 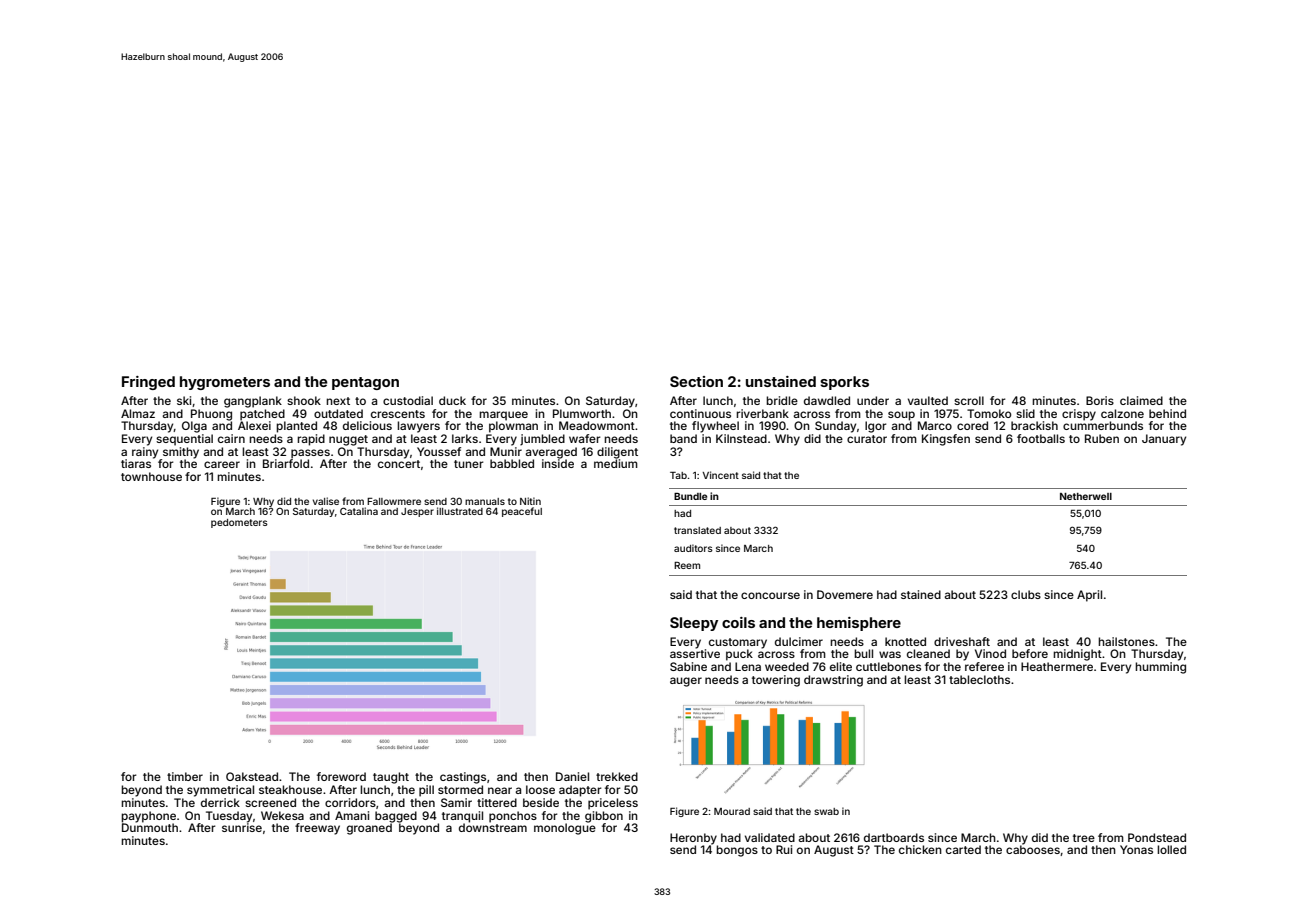 What do you see at coordinates (1086, 496) in the image?
I see `Netherwell` at bounding box center [1086, 496].
